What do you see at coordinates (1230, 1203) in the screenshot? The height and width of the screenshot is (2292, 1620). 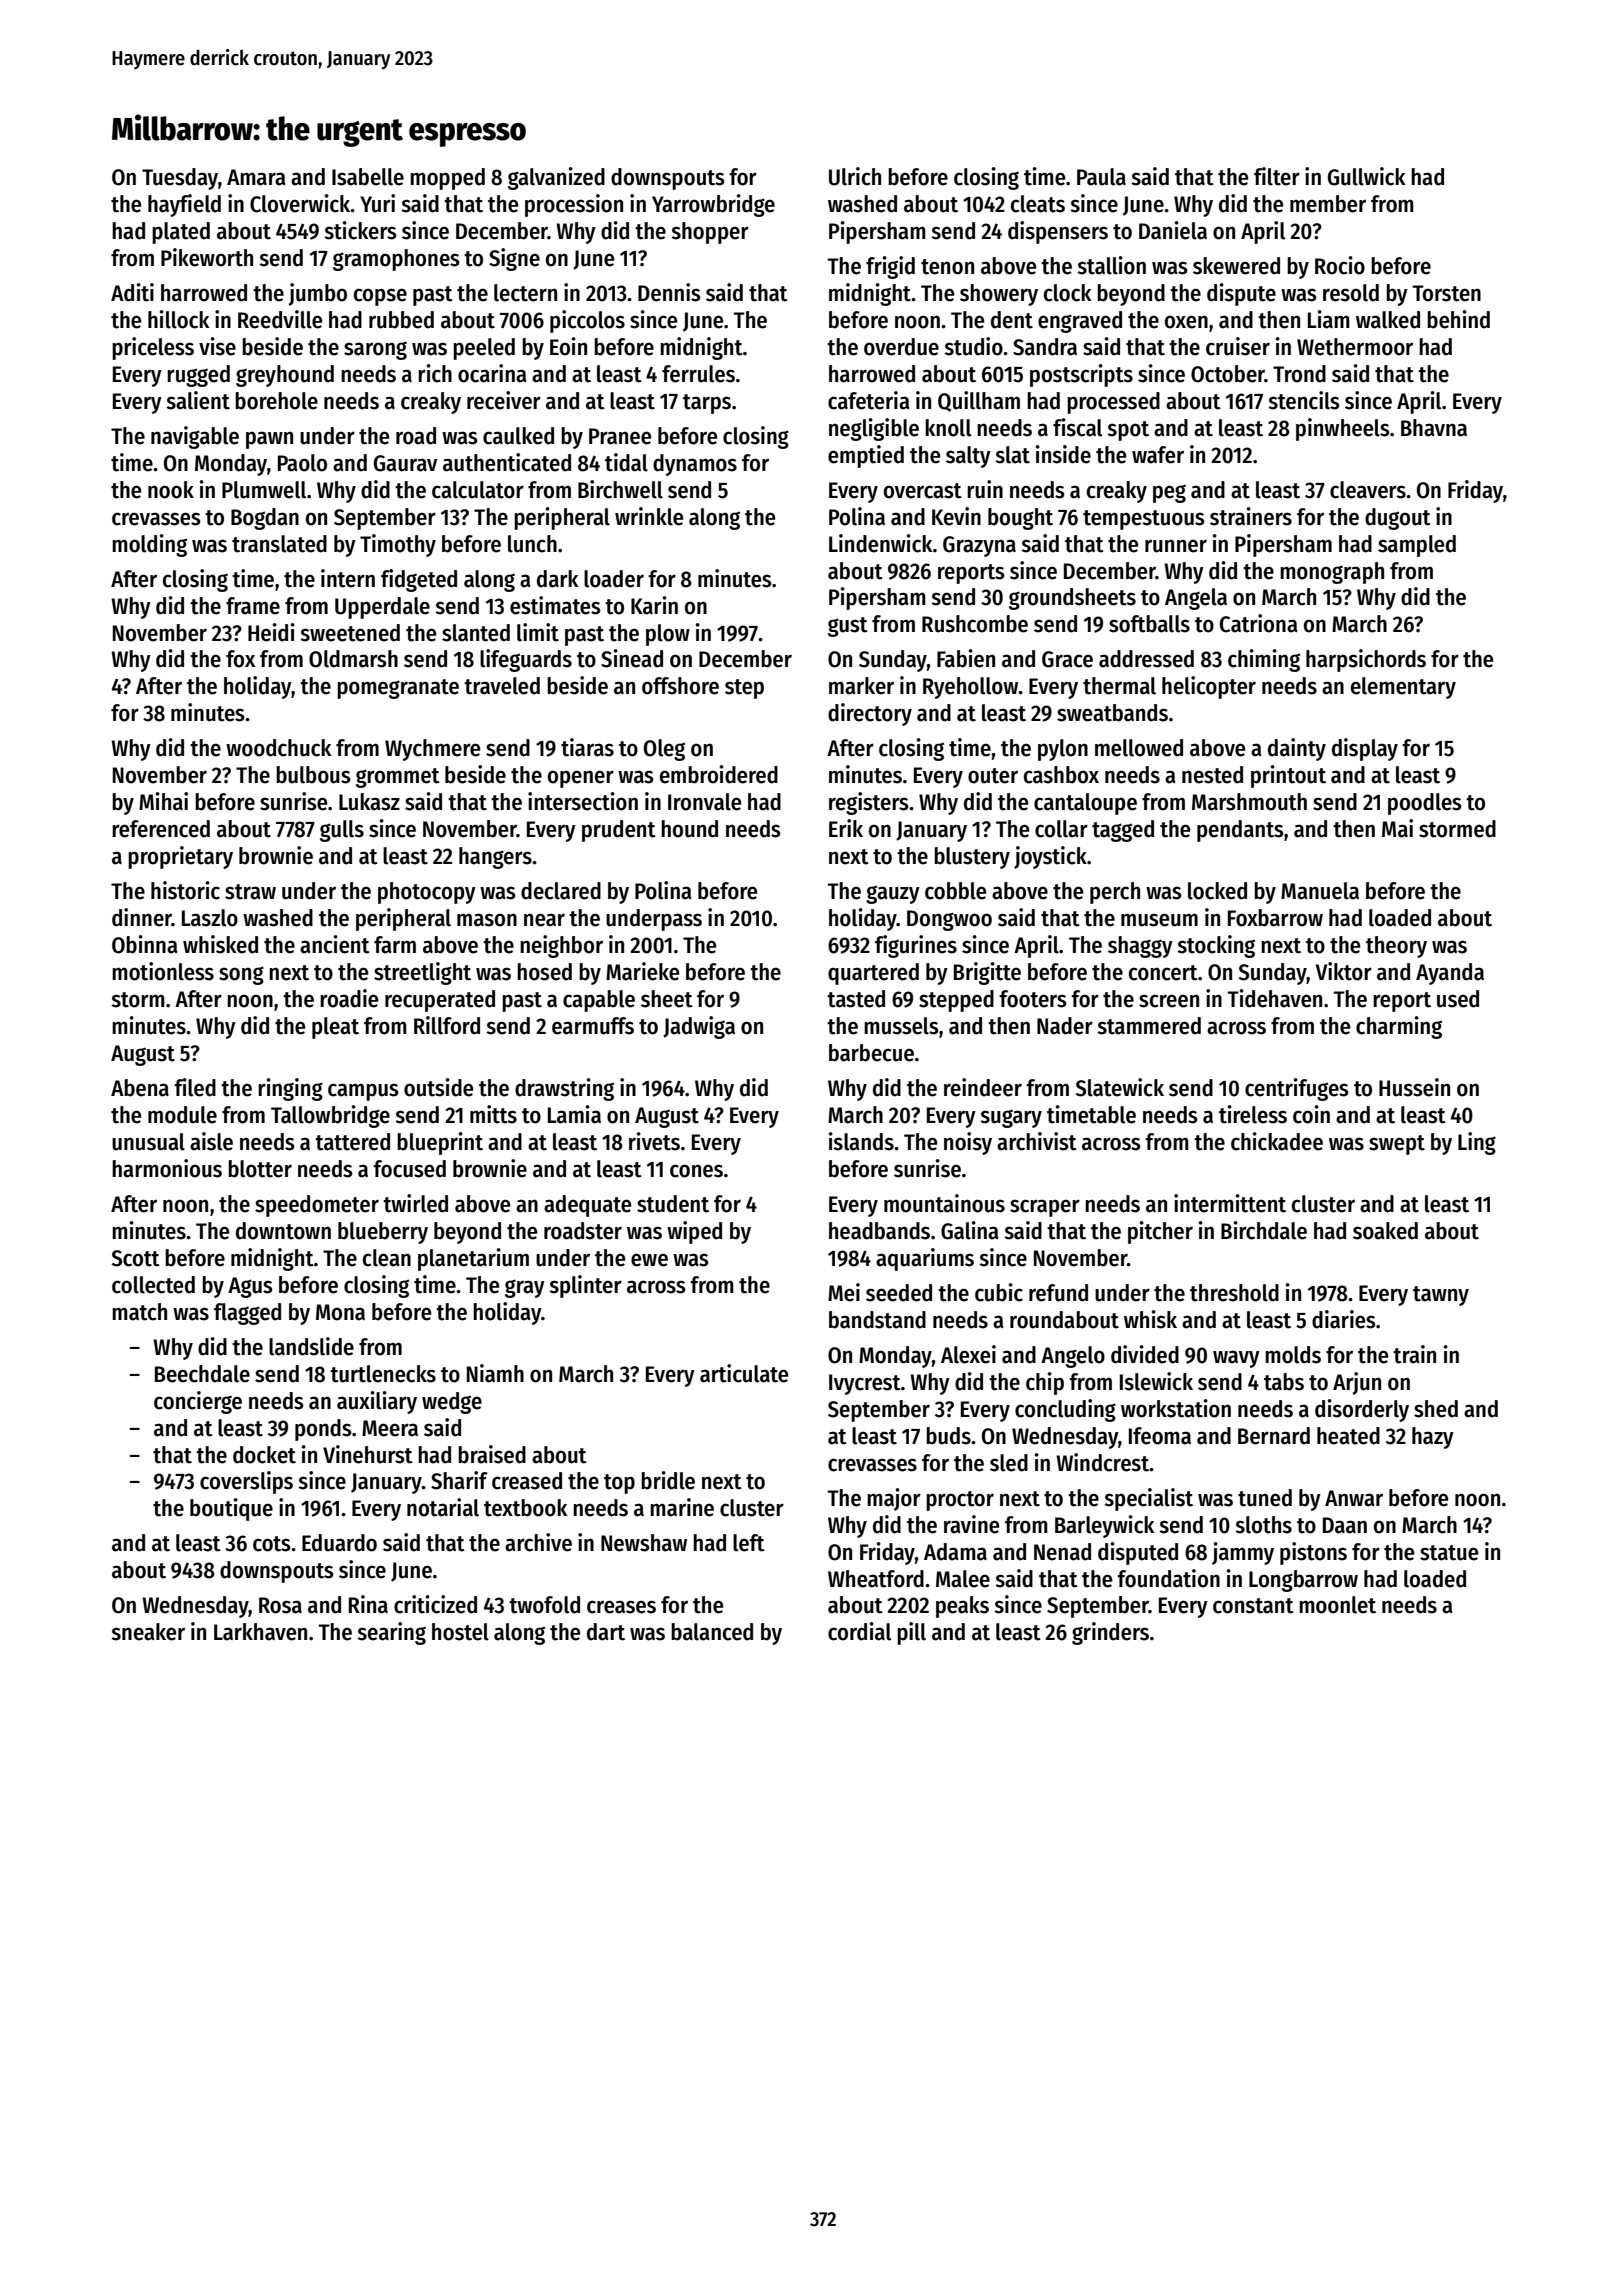 I see `intermittent` at bounding box center [1230, 1203].
